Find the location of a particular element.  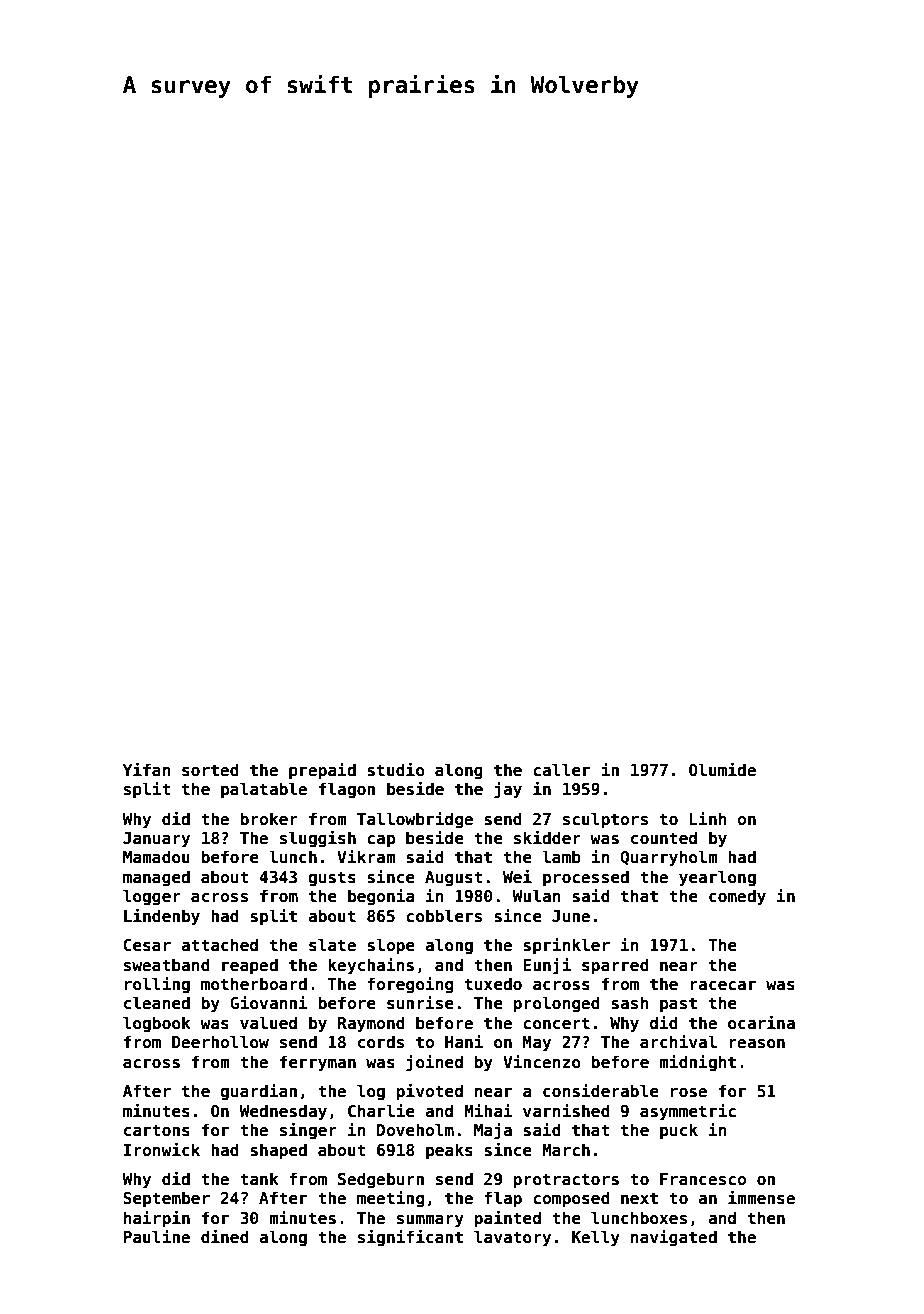

prepaid is located at coordinates (322, 771).
